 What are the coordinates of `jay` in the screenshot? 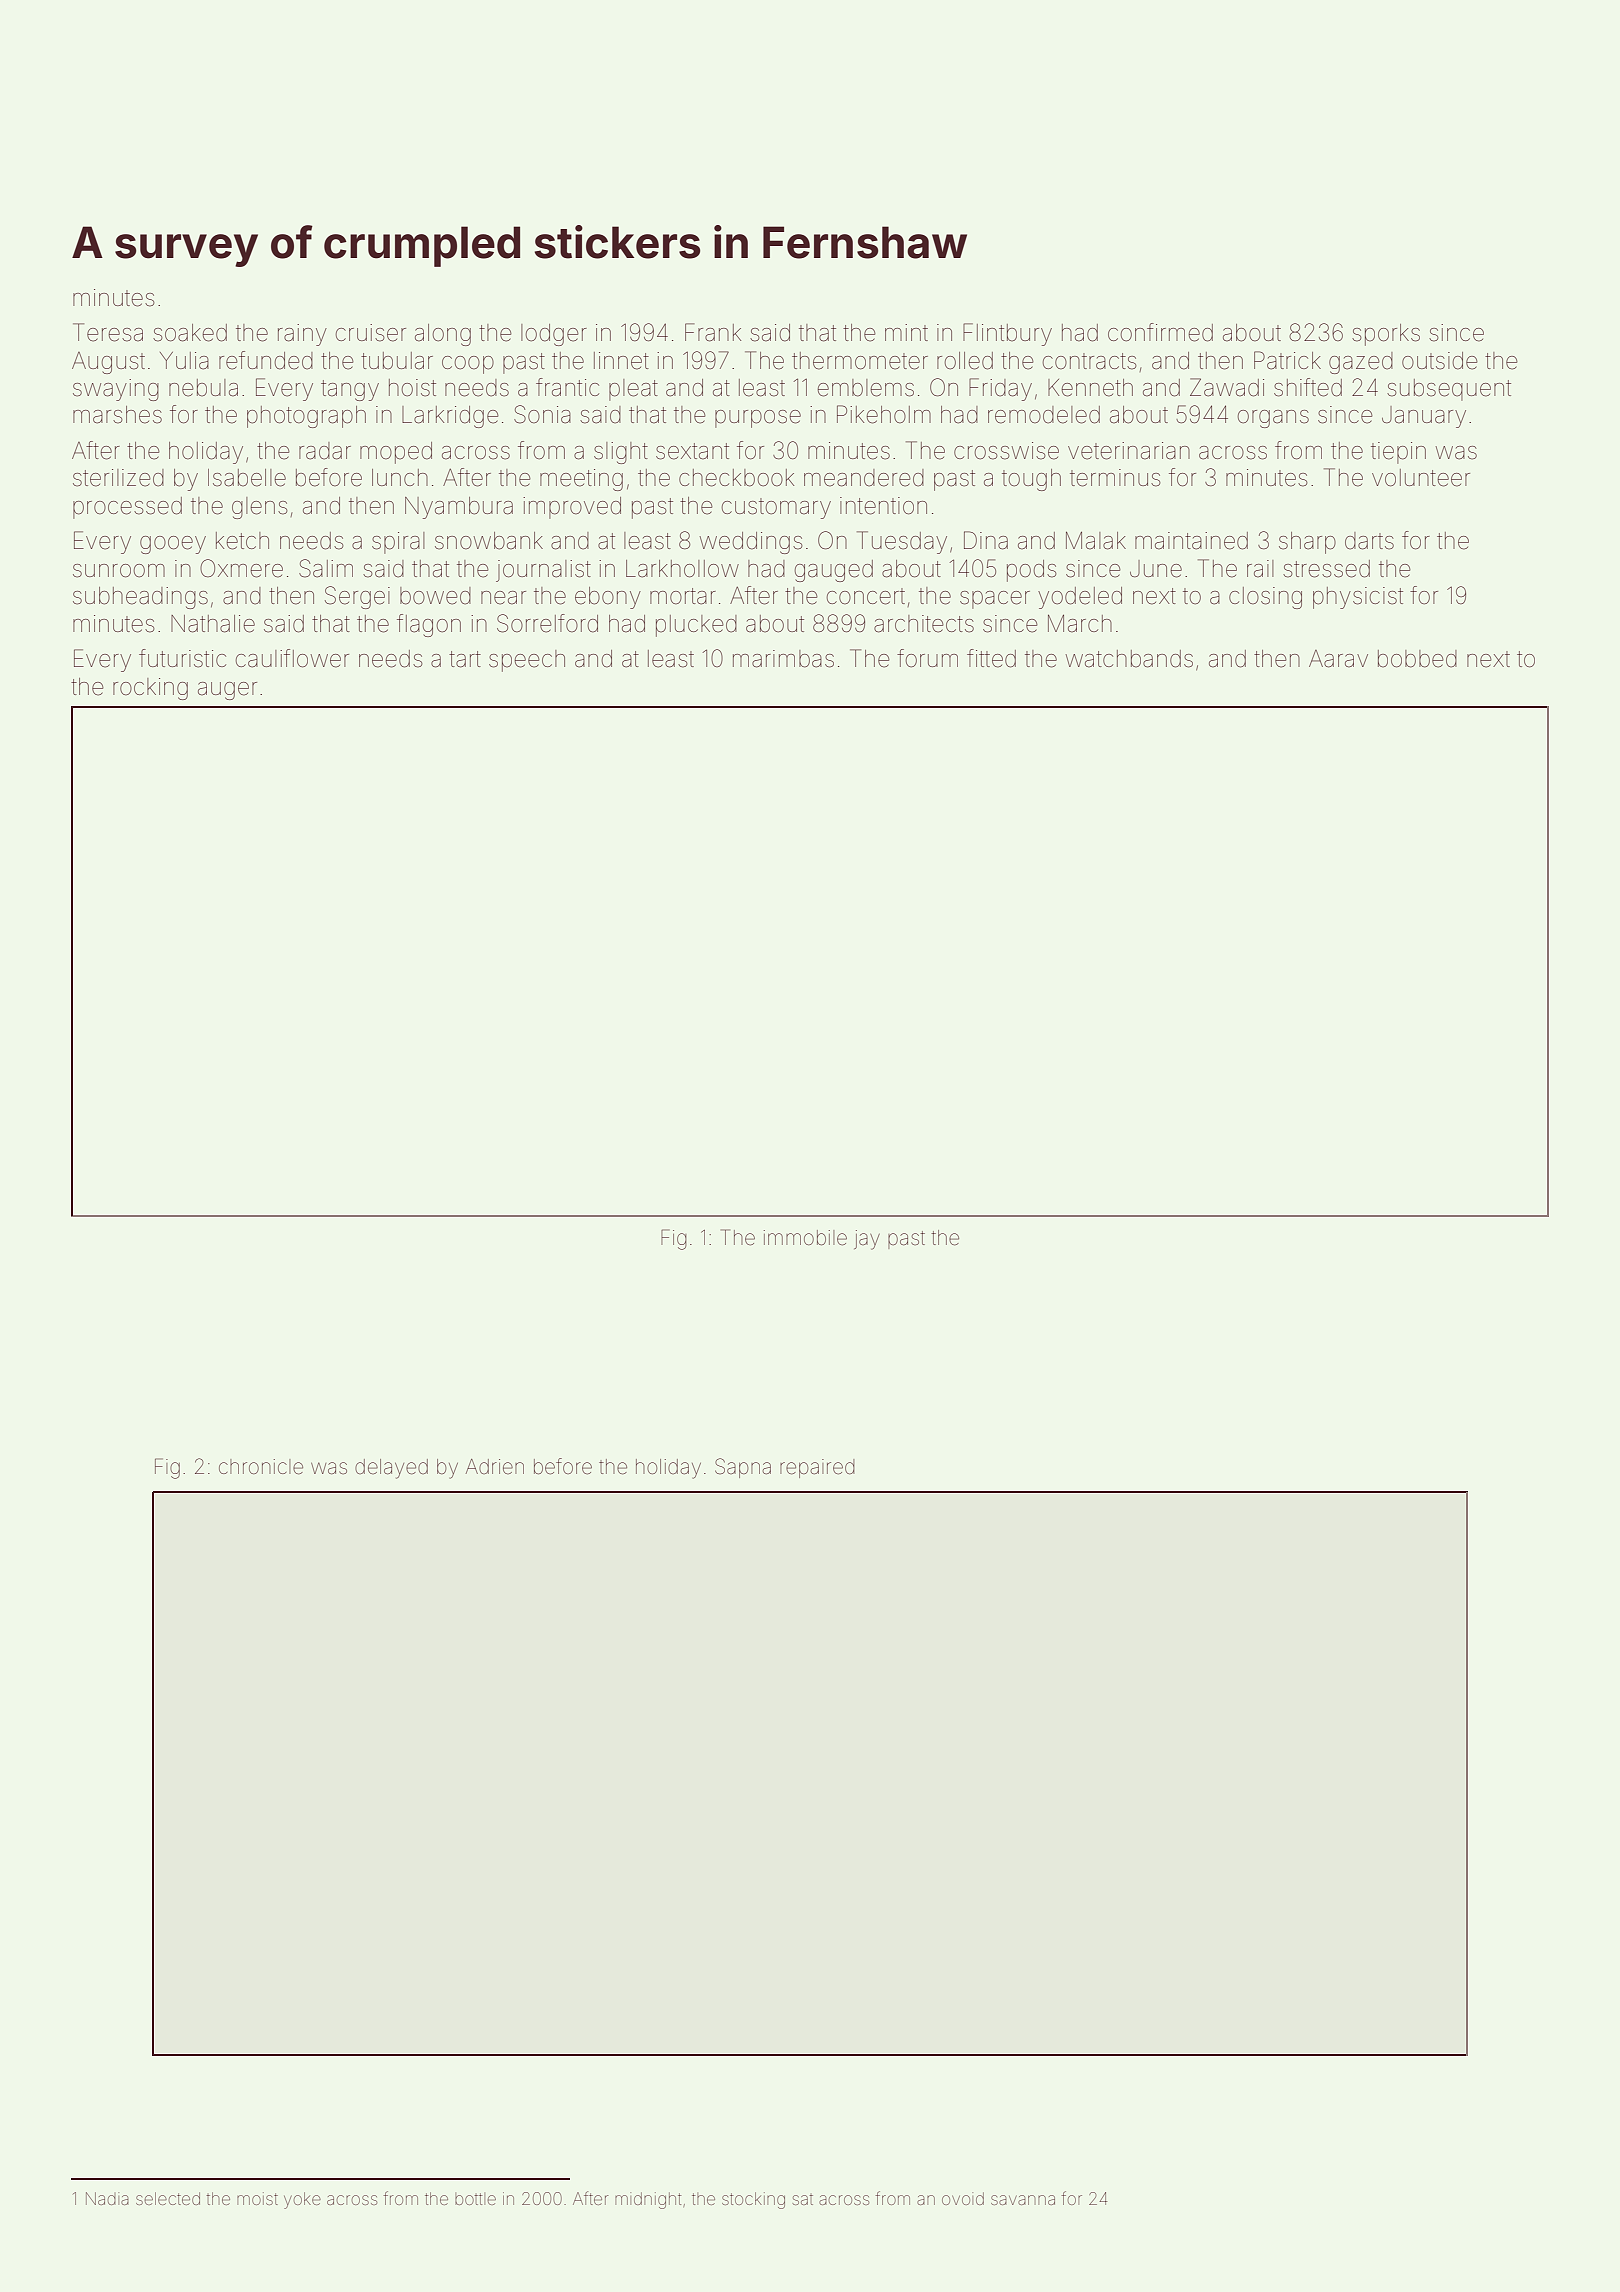 It's located at (867, 1240).
